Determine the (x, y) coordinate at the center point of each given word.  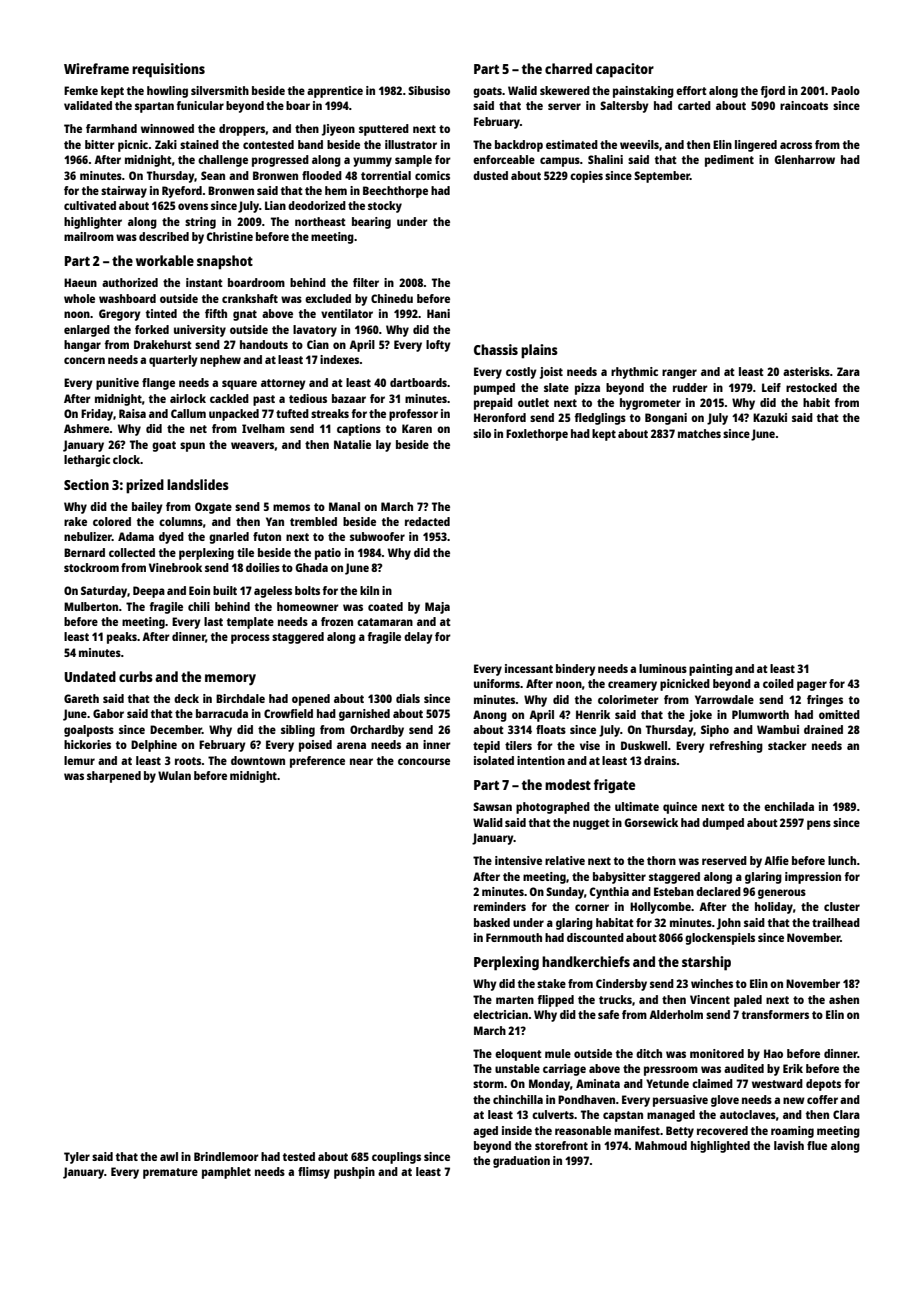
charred (568, 68)
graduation (521, 1162)
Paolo (845, 90)
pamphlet (226, 1173)
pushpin (354, 1173)
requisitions (168, 70)
